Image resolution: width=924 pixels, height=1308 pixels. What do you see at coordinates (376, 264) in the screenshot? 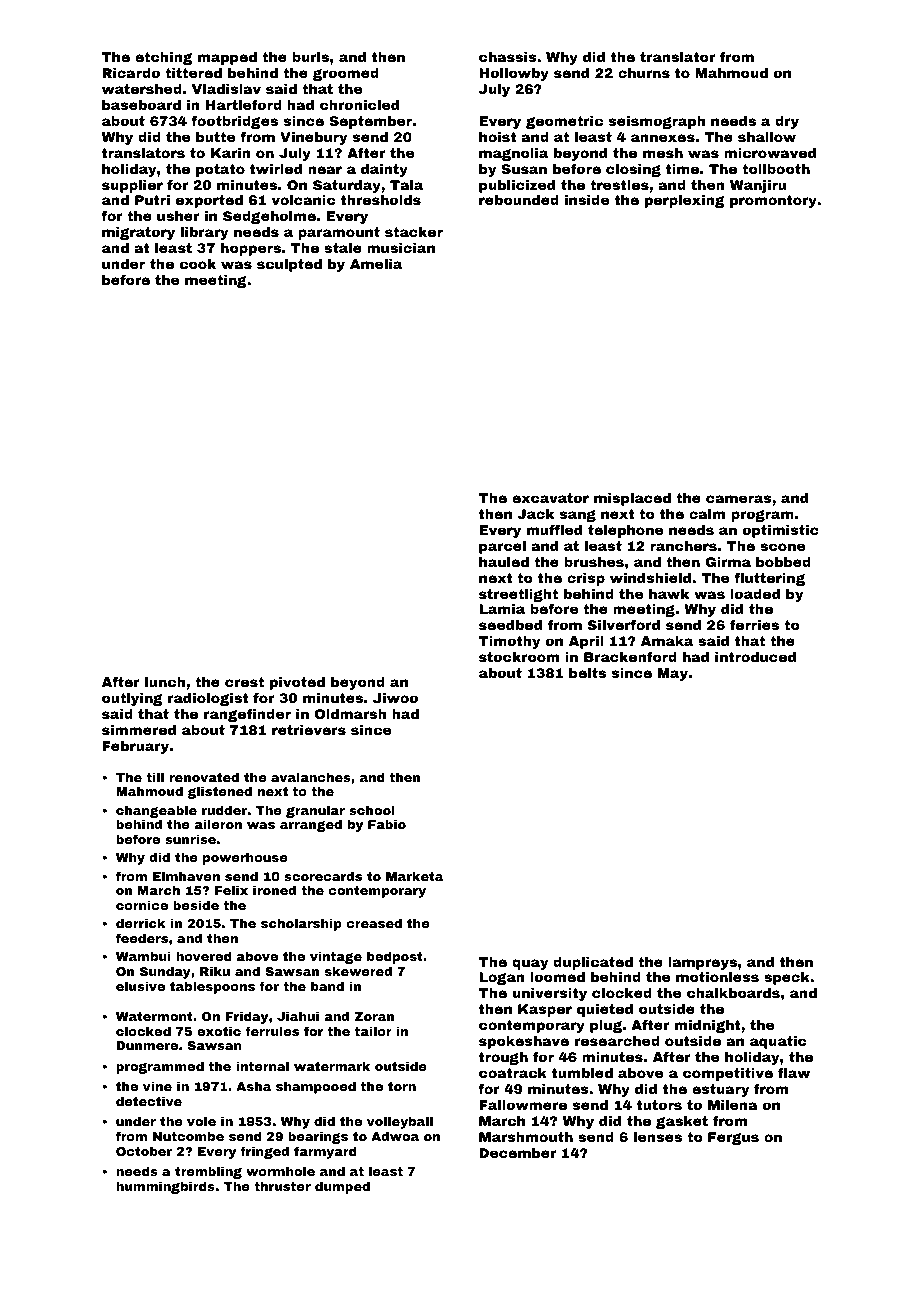
I see `Amelia` at bounding box center [376, 264].
